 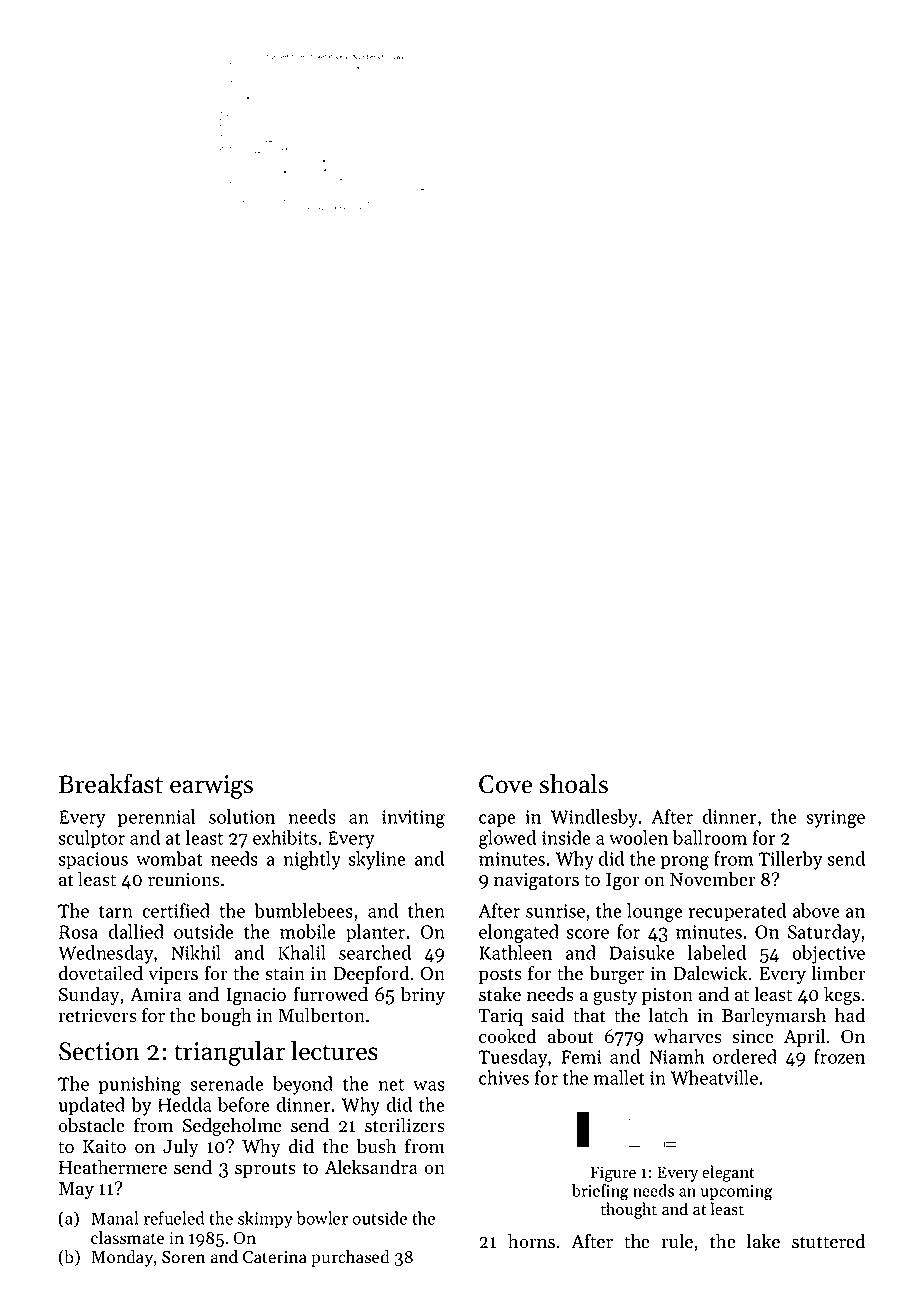 I want to click on shoals, so click(x=574, y=784).
